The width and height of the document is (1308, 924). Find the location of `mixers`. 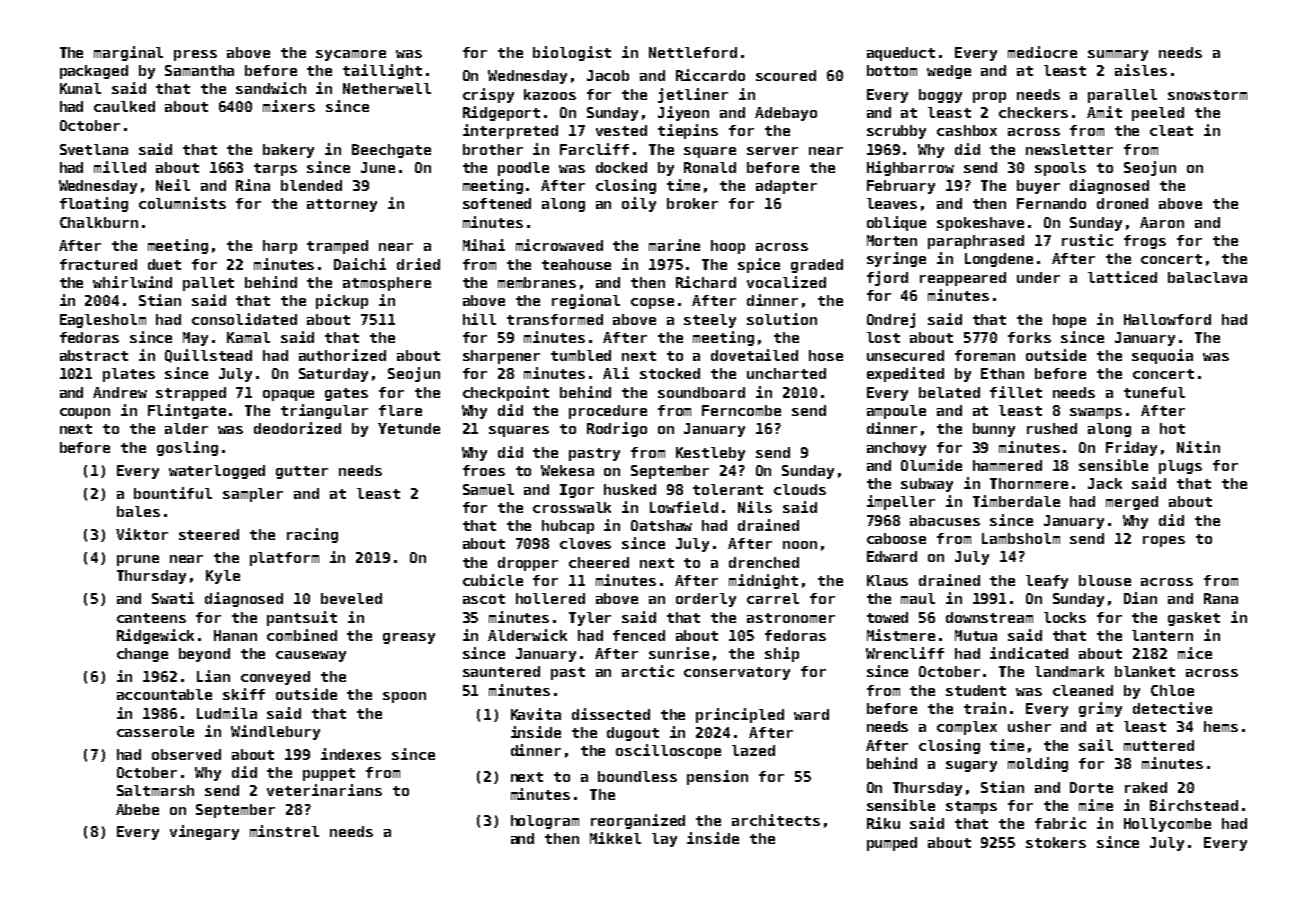

mixers is located at coordinates (289, 106).
